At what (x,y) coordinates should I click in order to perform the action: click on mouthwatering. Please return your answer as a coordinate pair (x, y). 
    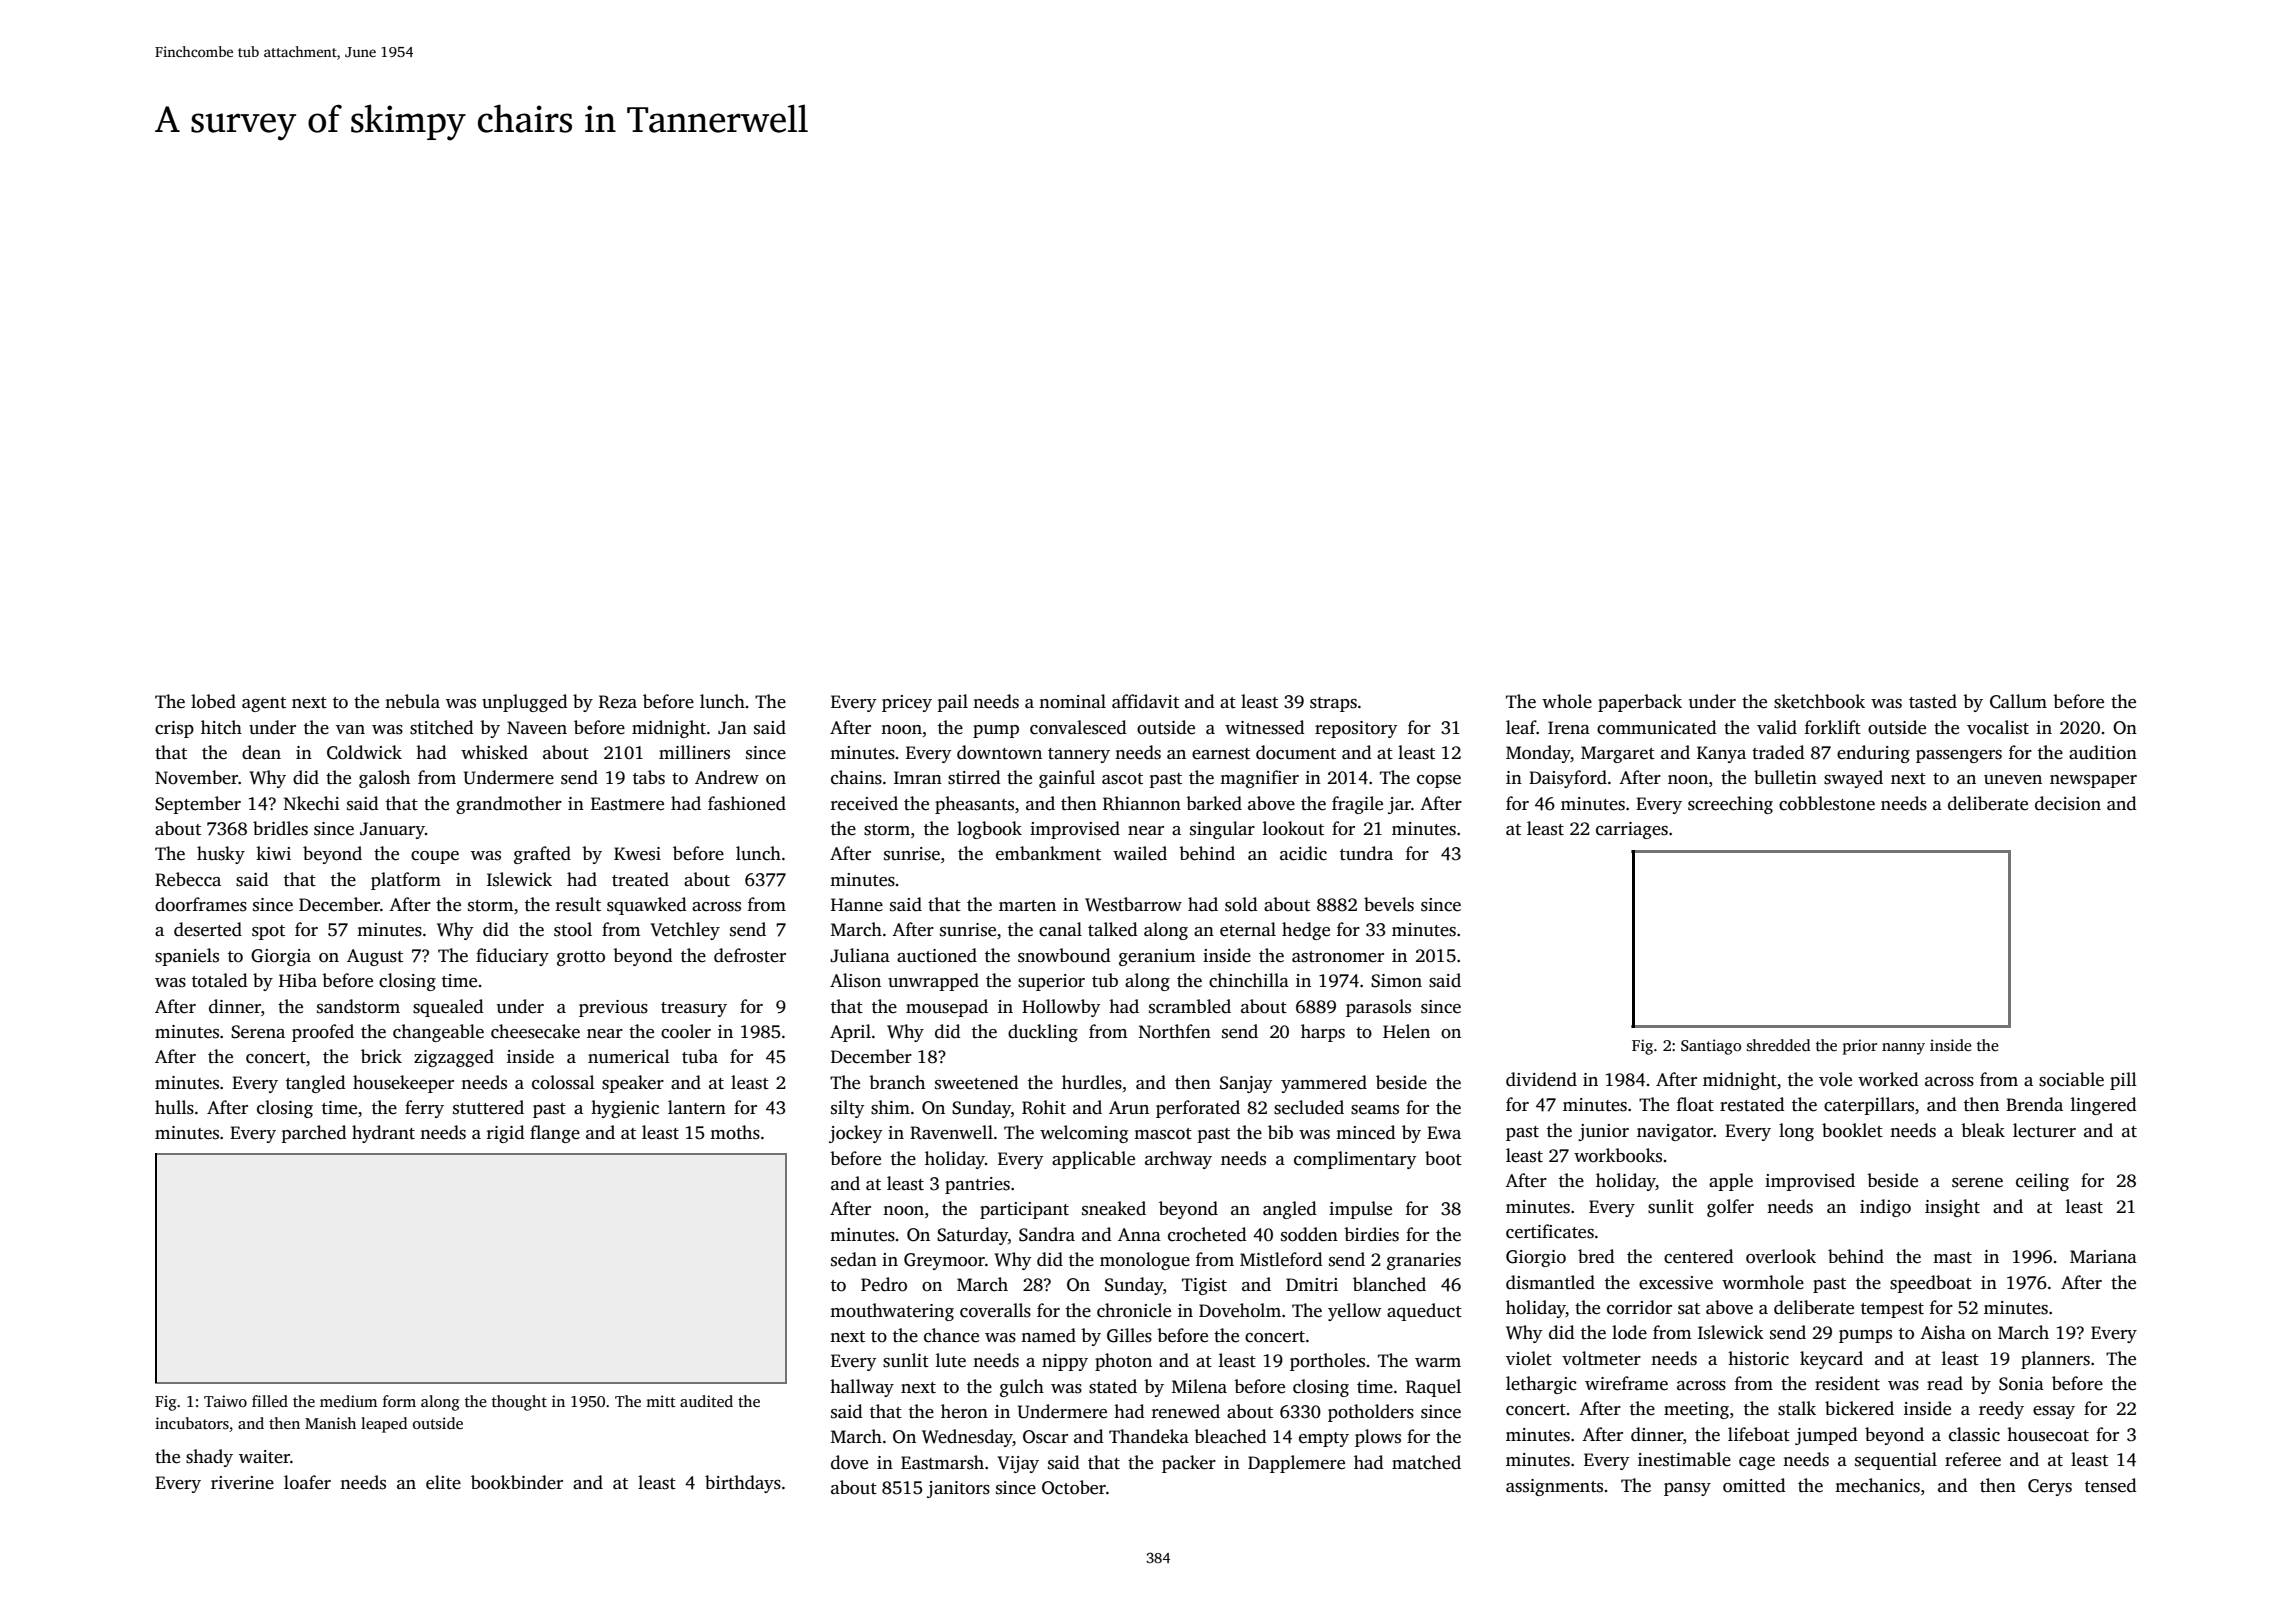
    Looking at the image, I should click on (892, 1312).
